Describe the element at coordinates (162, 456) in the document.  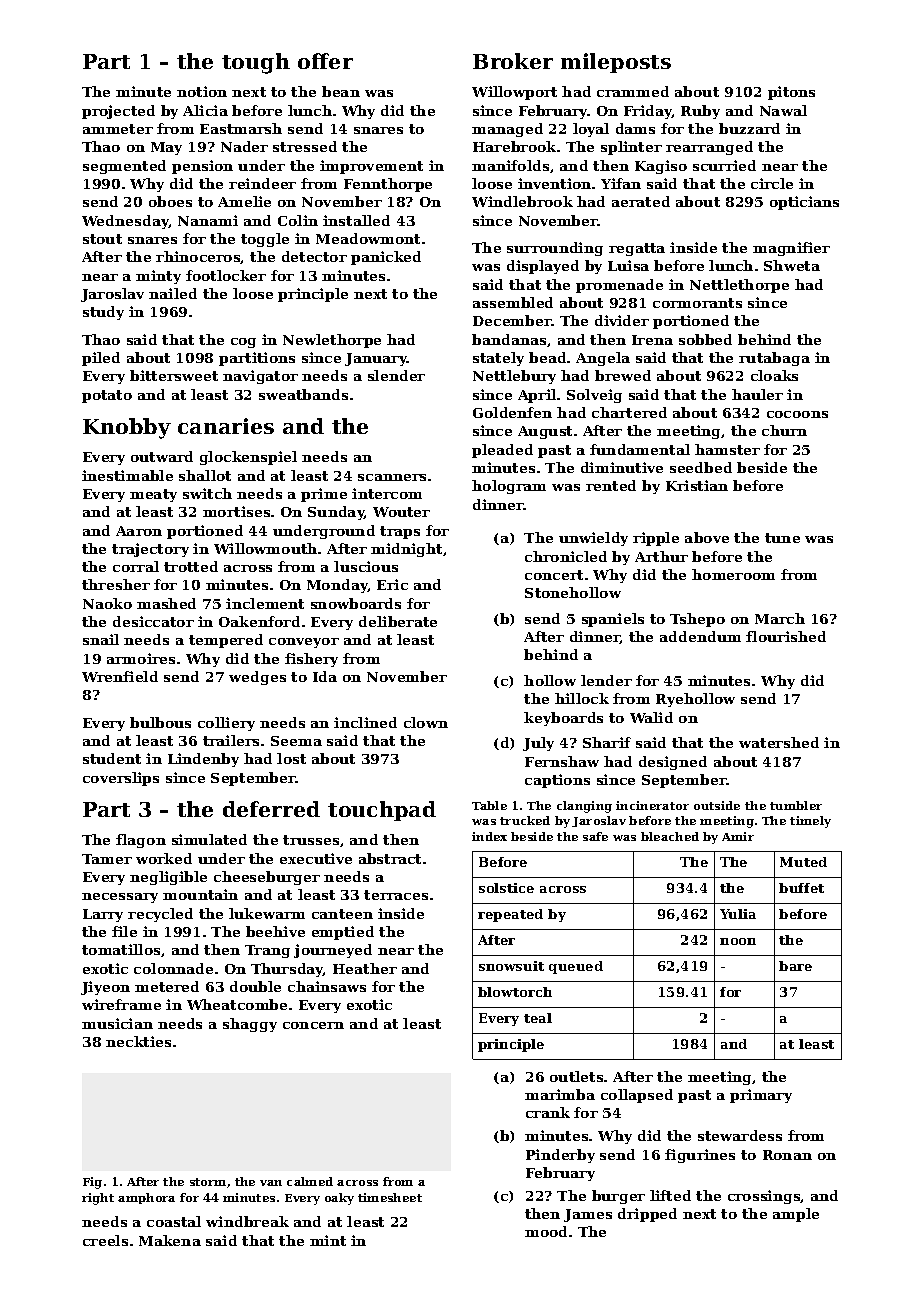
I see `outward` at that location.
